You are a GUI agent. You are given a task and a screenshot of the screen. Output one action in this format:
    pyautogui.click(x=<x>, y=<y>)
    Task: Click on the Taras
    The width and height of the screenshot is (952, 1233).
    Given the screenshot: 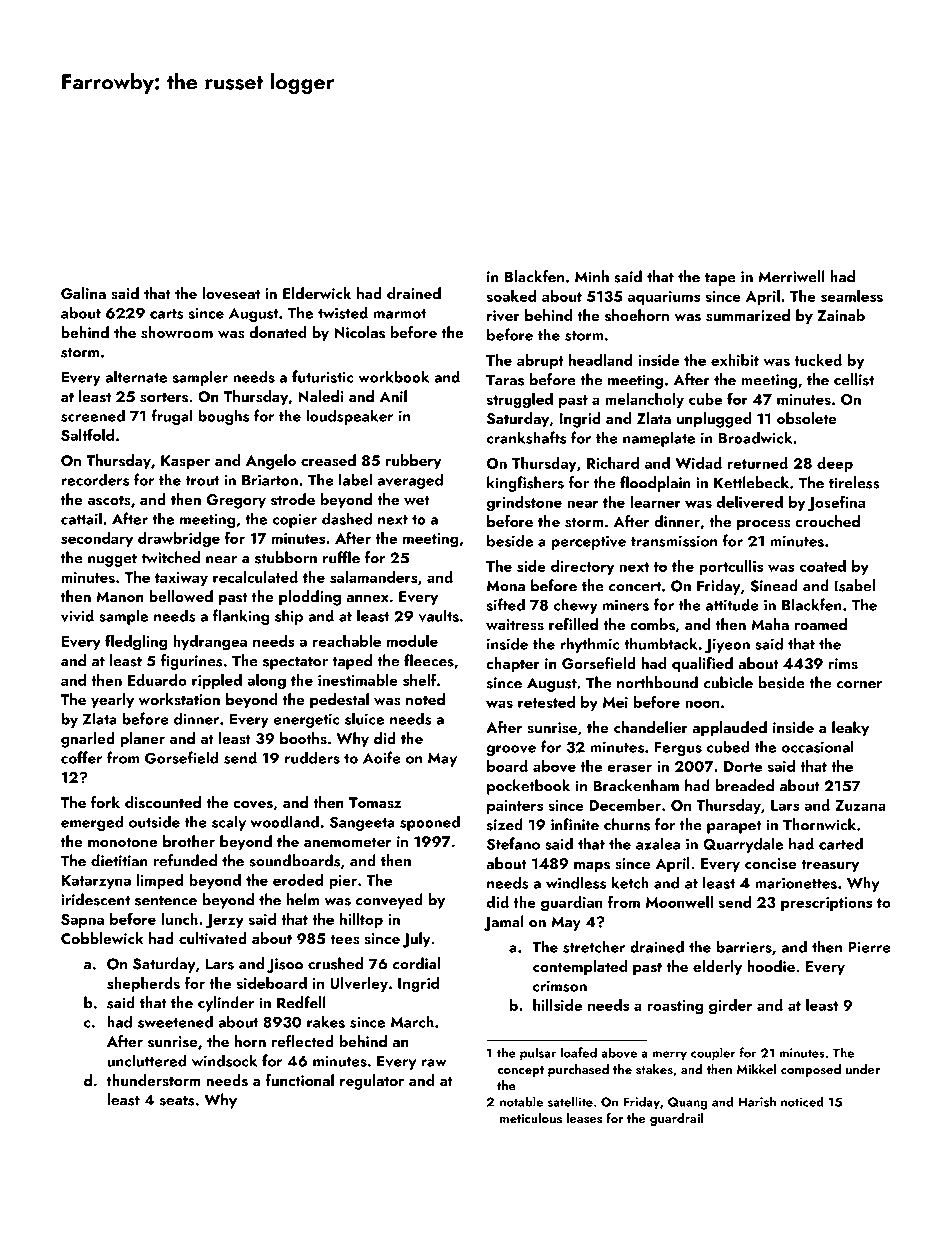 What is the action you would take?
    pyautogui.click(x=505, y=380)
